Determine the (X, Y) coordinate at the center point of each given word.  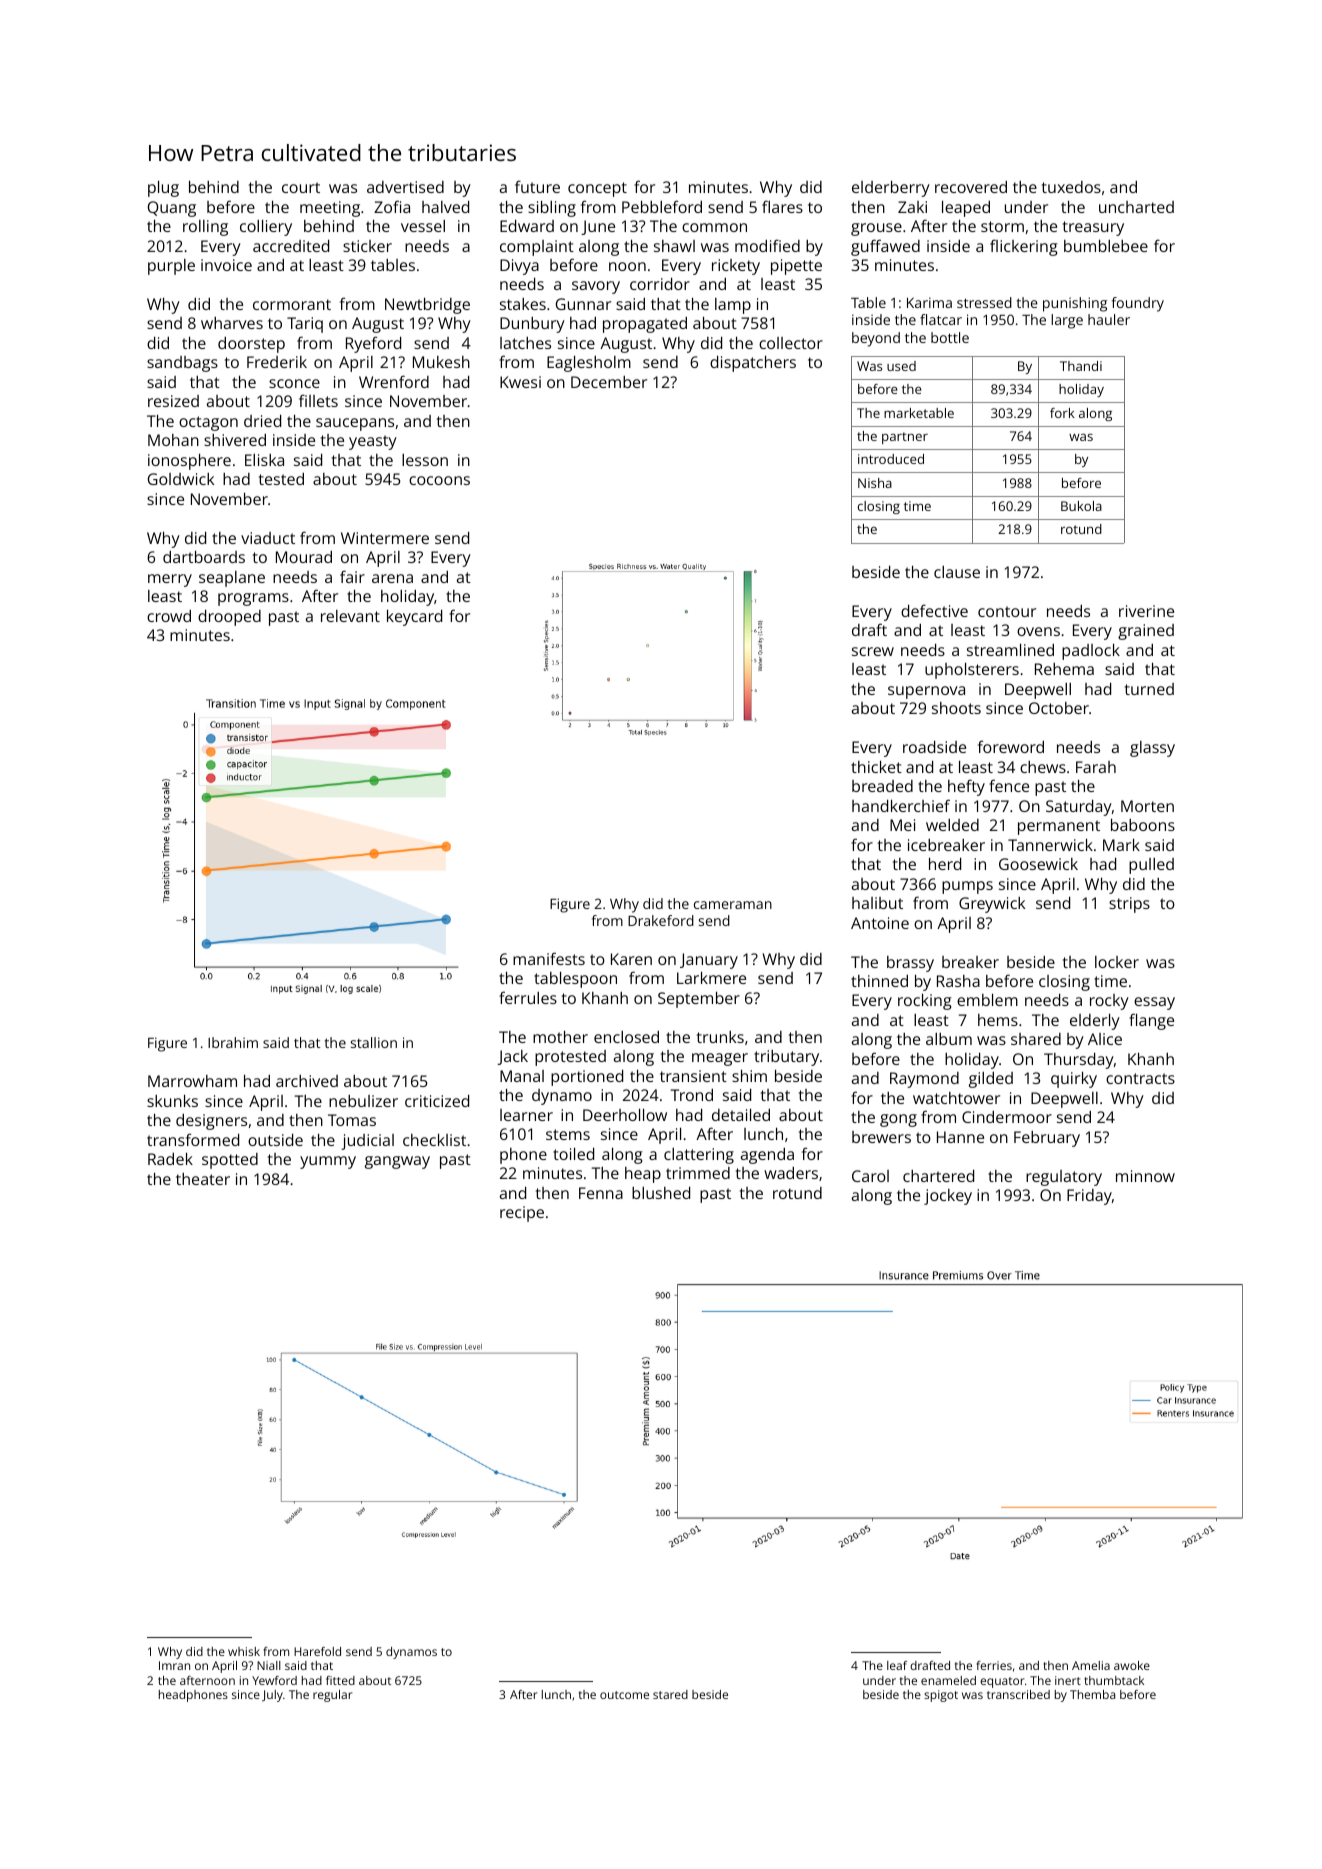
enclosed (626, 1037)
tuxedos (1071, 187)
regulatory (1064, 1178)
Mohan (173, 440)
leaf (897, 1665)
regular (333, 1696)
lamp (733, 306)
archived (307, 1081)
